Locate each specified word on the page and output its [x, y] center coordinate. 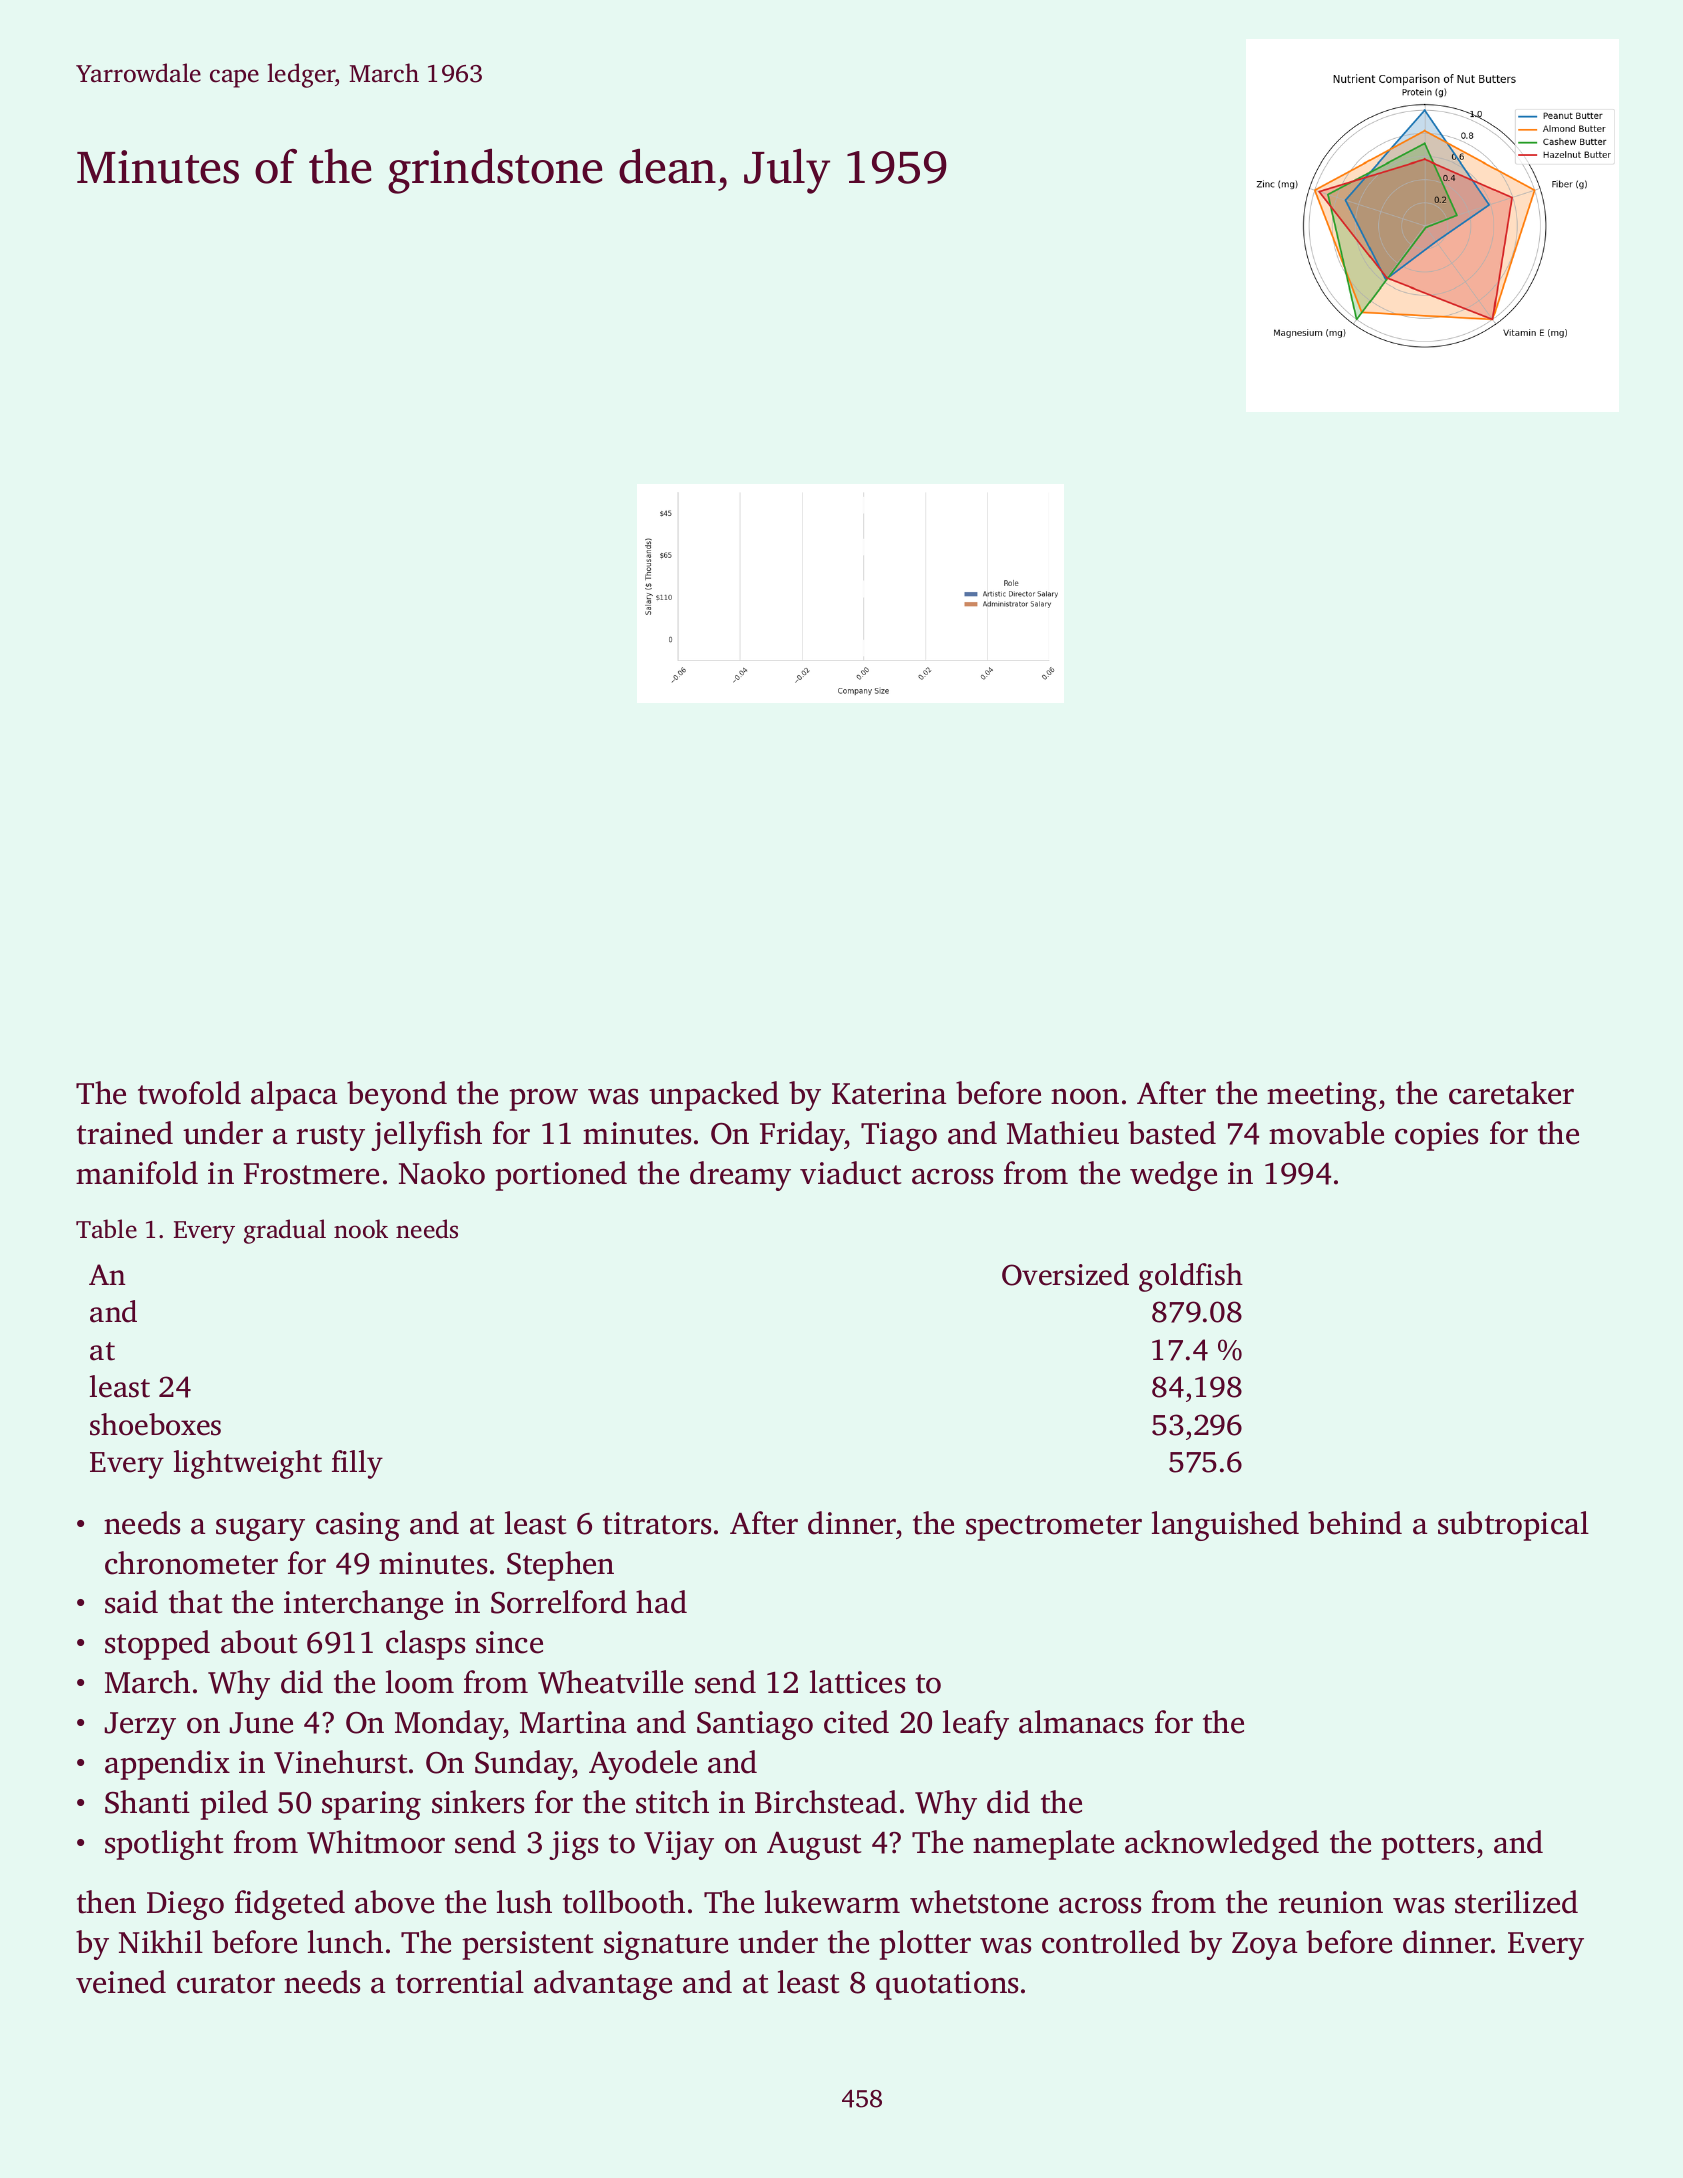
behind [1355, 1523]
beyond [397, 1096]
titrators [657, 1523]
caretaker [1511, 1093]
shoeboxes [155, 1424]
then [106, 1902]
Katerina [889, 1093]
